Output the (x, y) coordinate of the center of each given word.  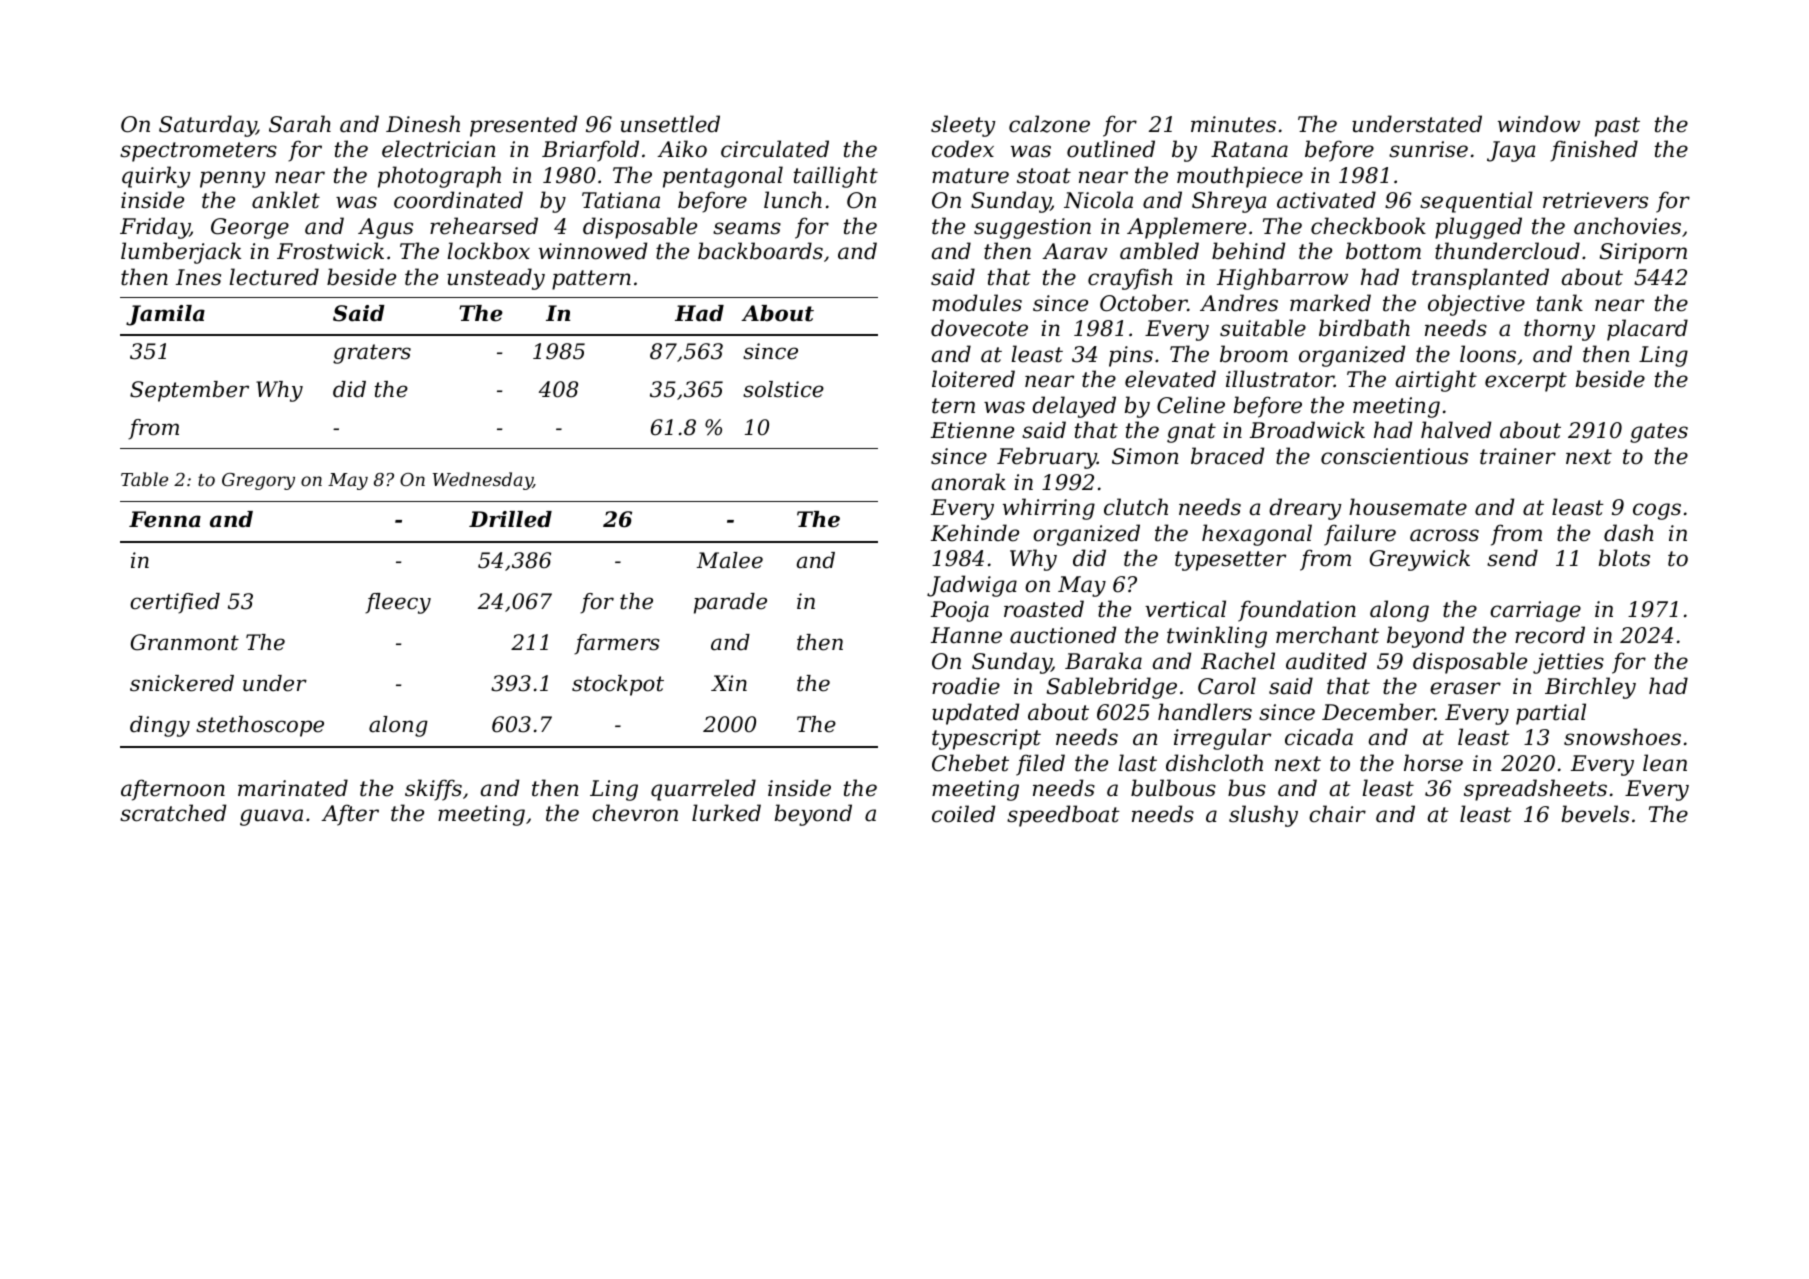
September (189, 391)
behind (1248, 251)
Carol (1227, 686)
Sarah (300, 124)
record (1550, 635)
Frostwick (330, 251)
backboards (760, 251)
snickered (182, 683)
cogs (1657, 511)
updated (975, 714)
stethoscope (260, 726)
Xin (729, 683)
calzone (1049, 124)
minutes (1233, 124)
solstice (783, 389)
